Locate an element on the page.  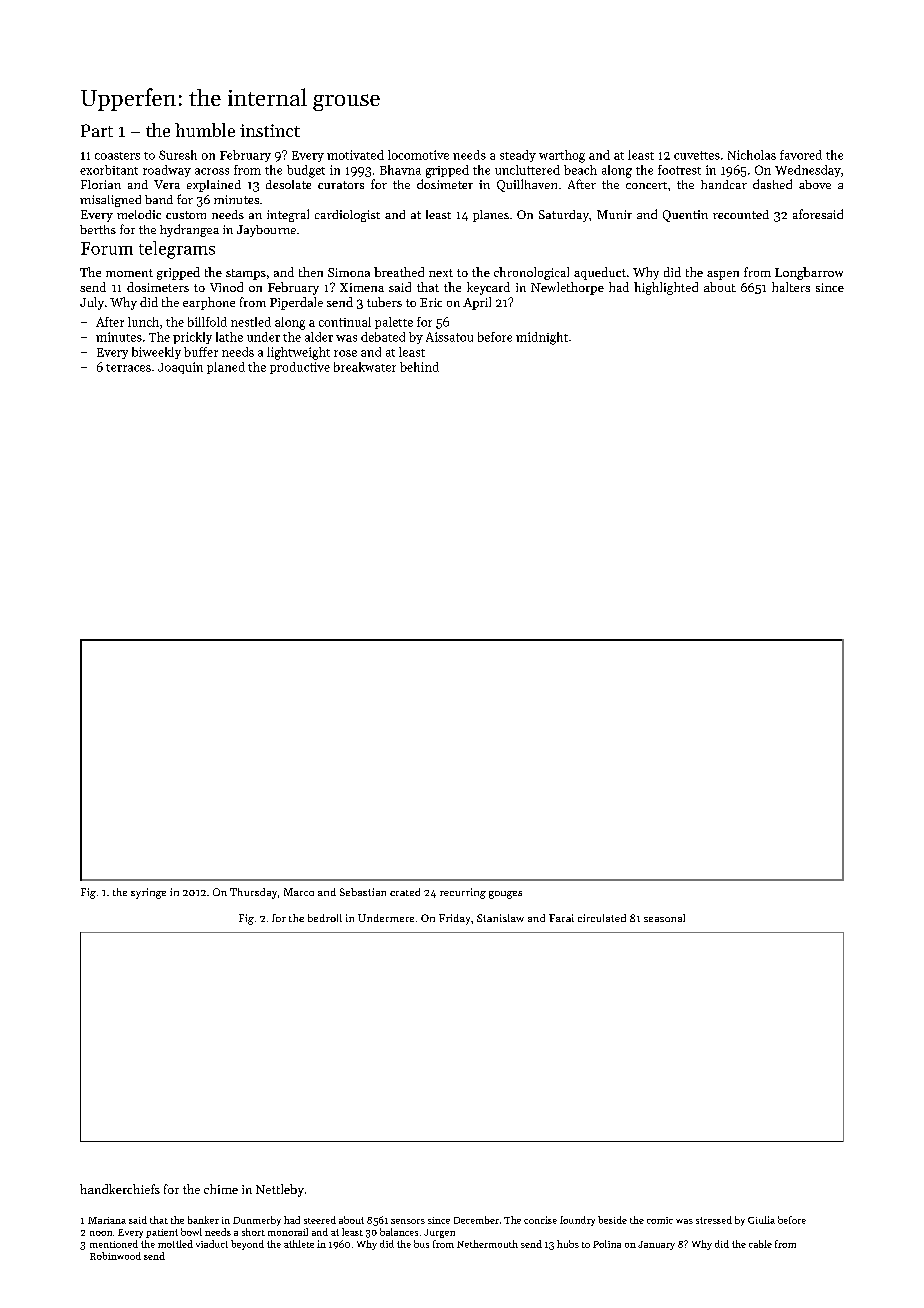
behind is located at coordinates (419, 367).
